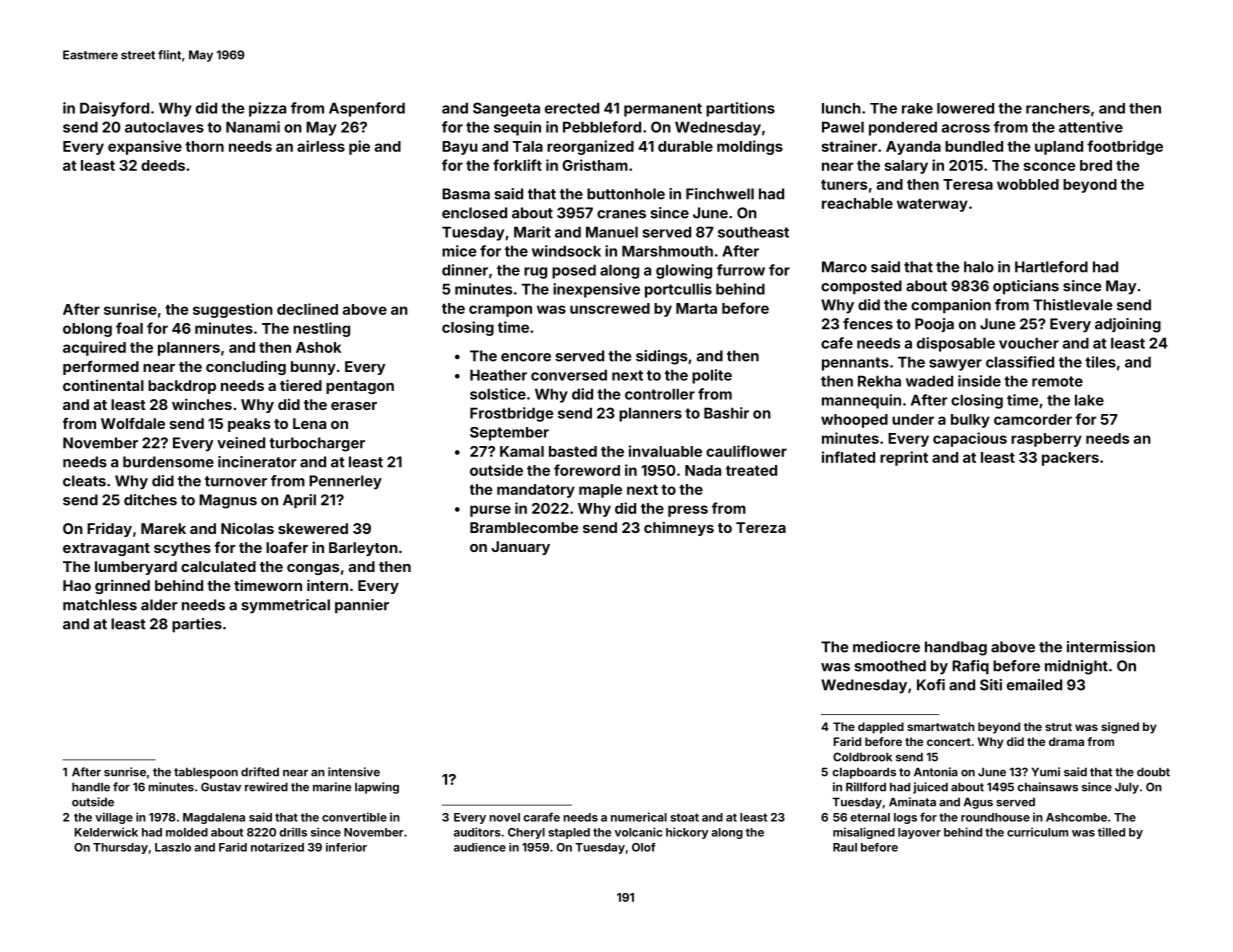 Image resolution: width=1233 pixels, height=952 pixels. Describe the element at coordinates (572, 108) in the image. I see `erected` at that location.
